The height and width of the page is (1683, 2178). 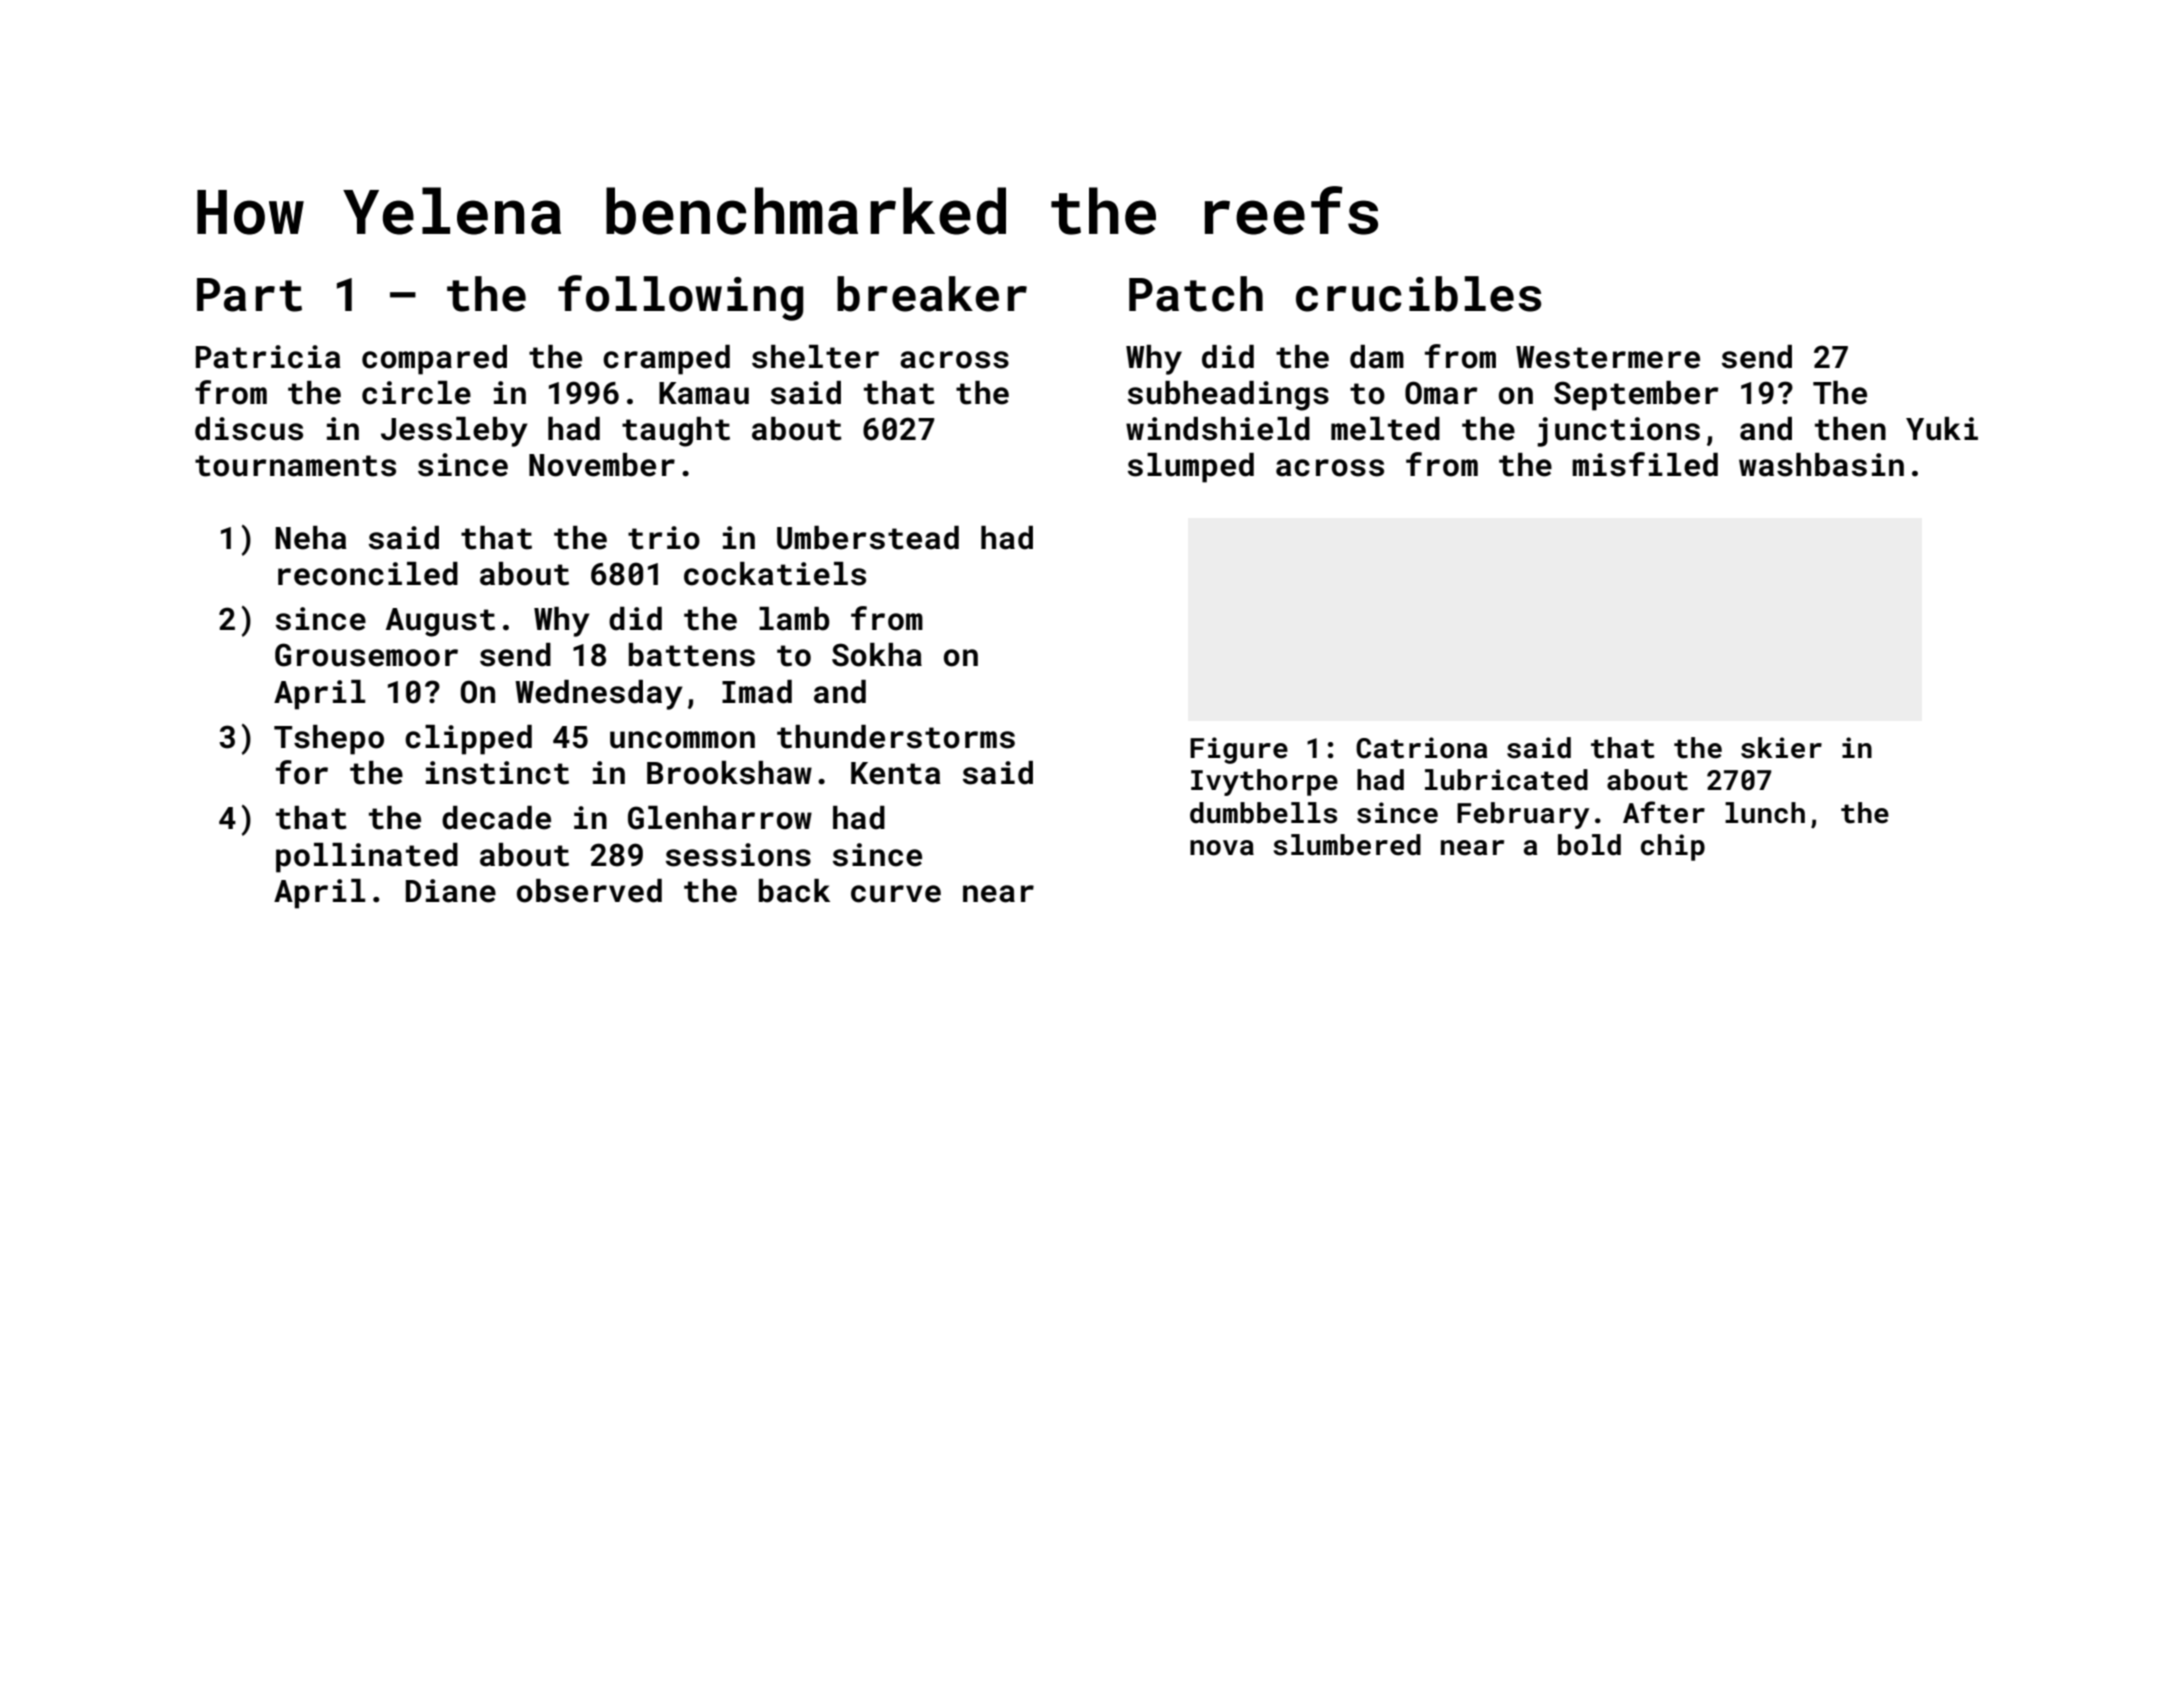 What do you see at coordinates (932, 294) in the page?
I see `breaker` at bounding box center [932, 294].
